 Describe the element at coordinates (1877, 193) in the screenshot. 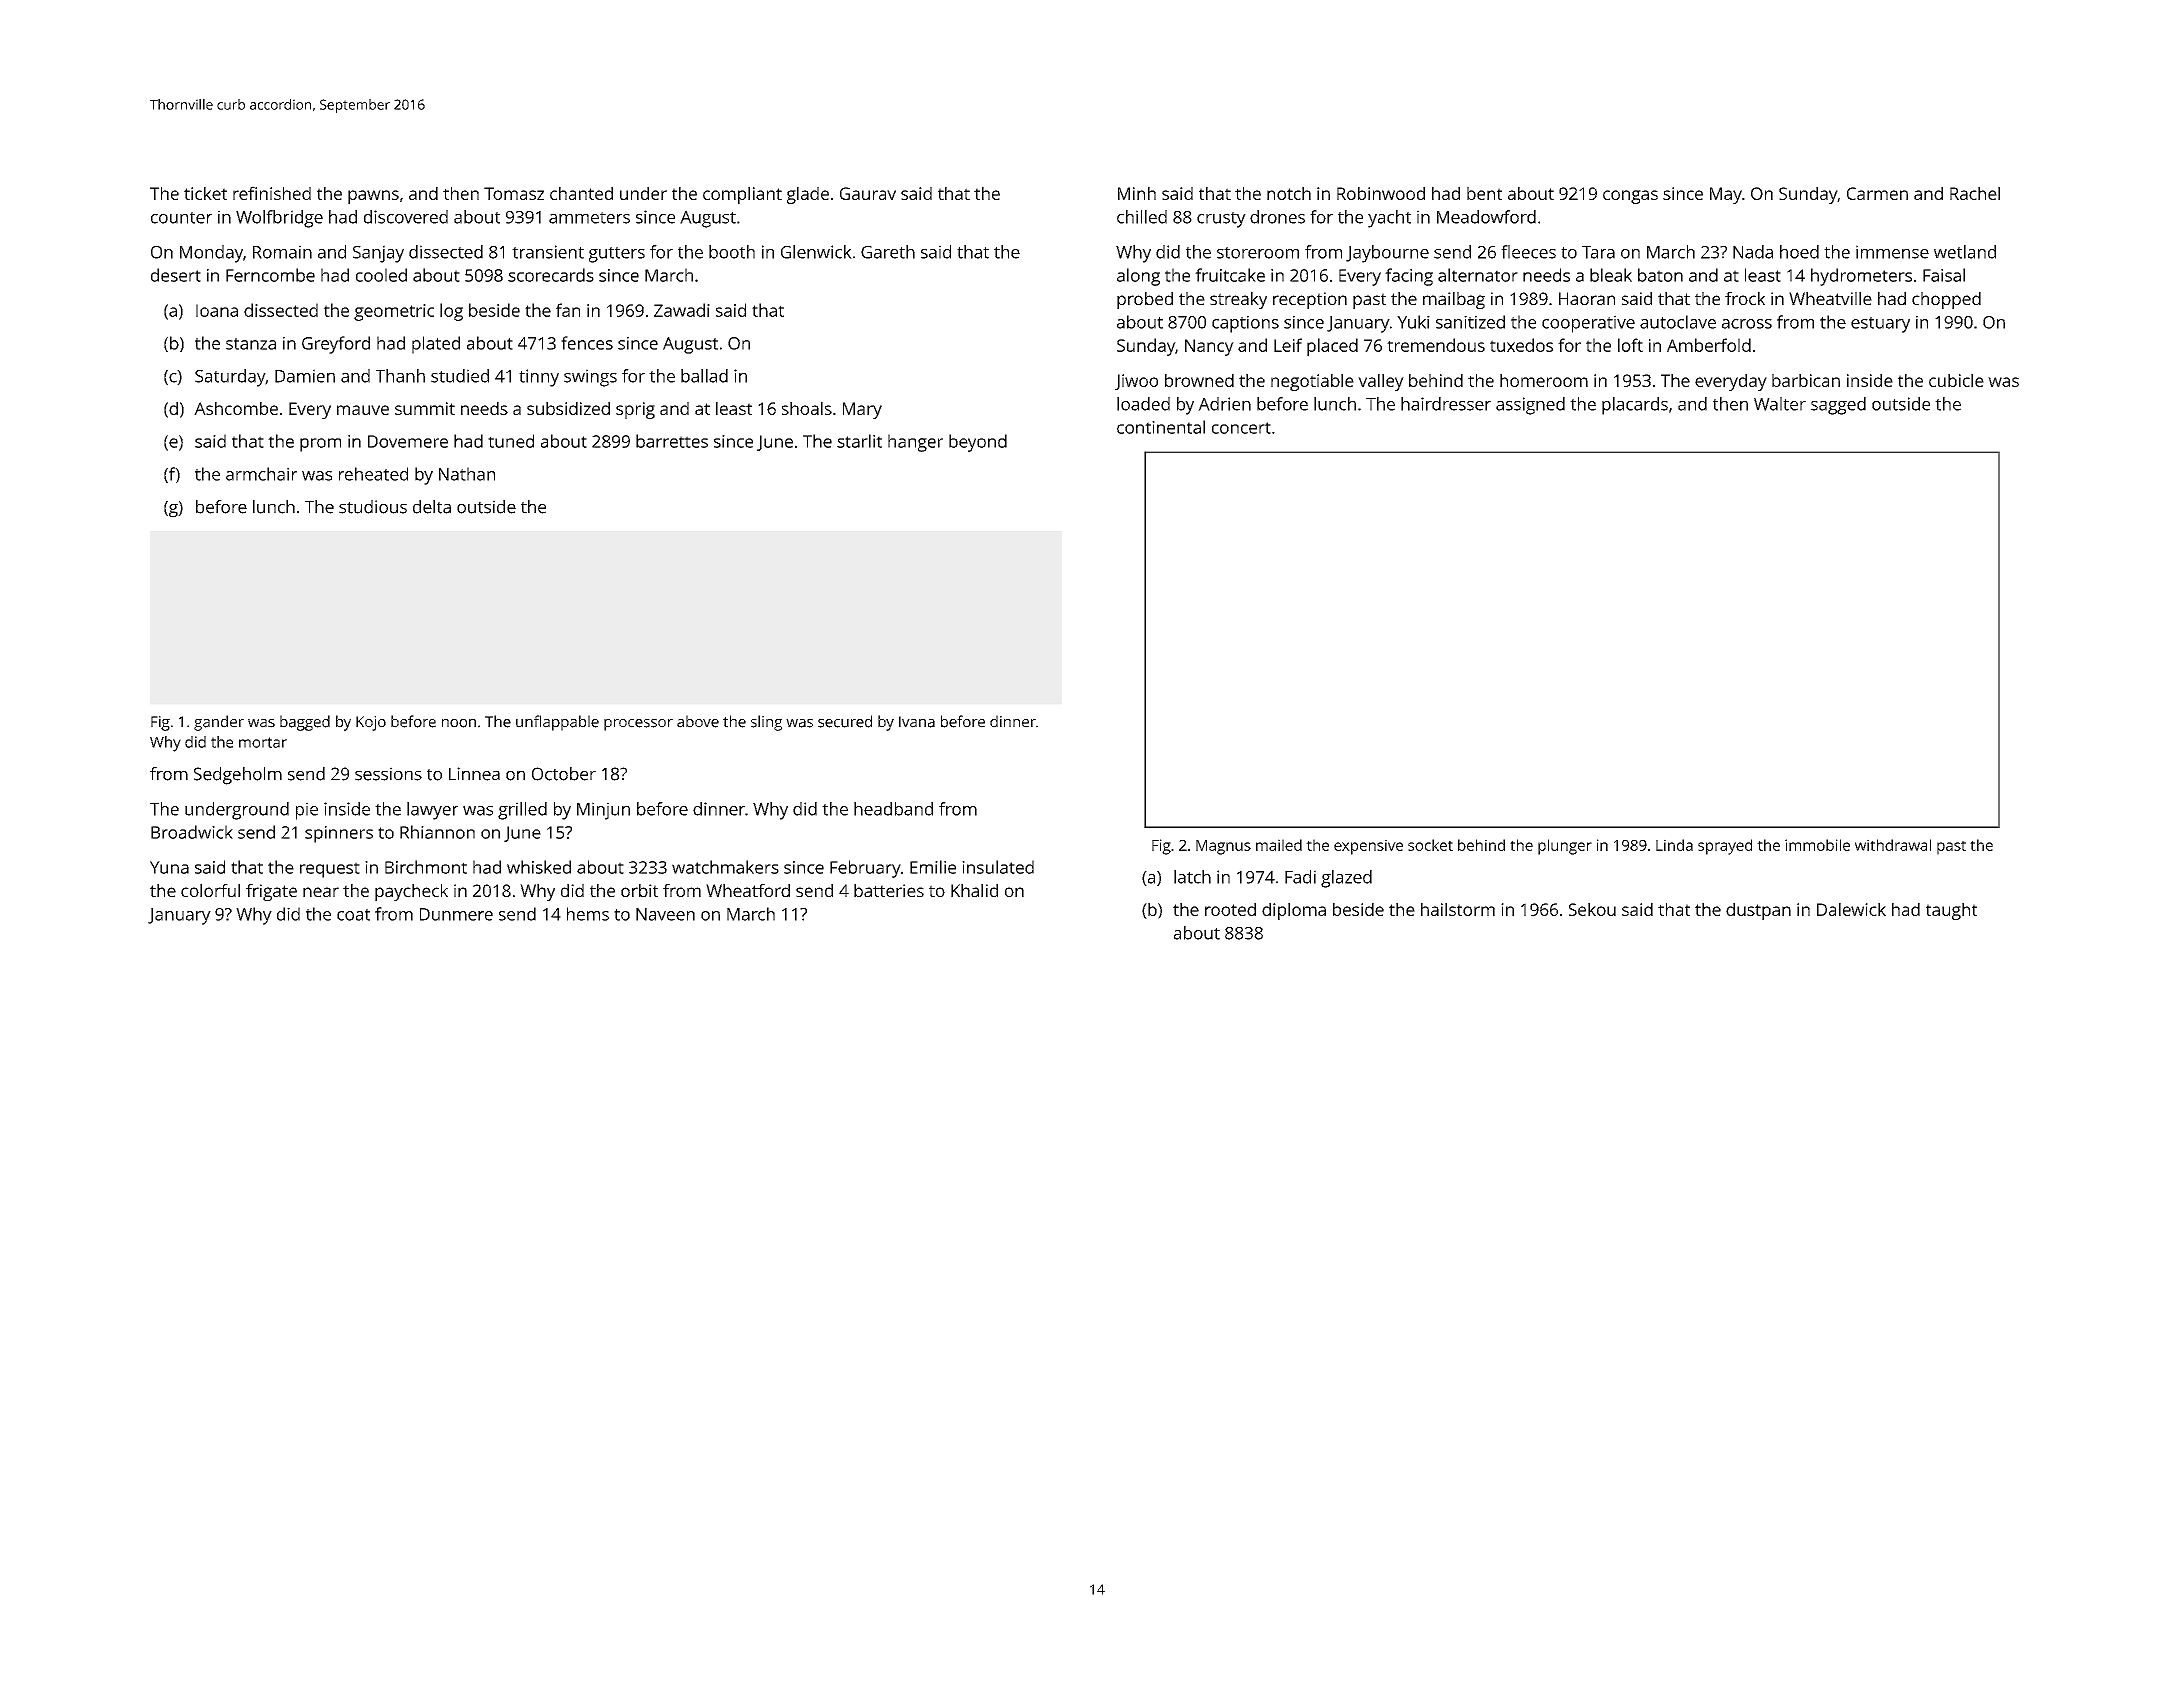

I see `Carmen` at that location.
